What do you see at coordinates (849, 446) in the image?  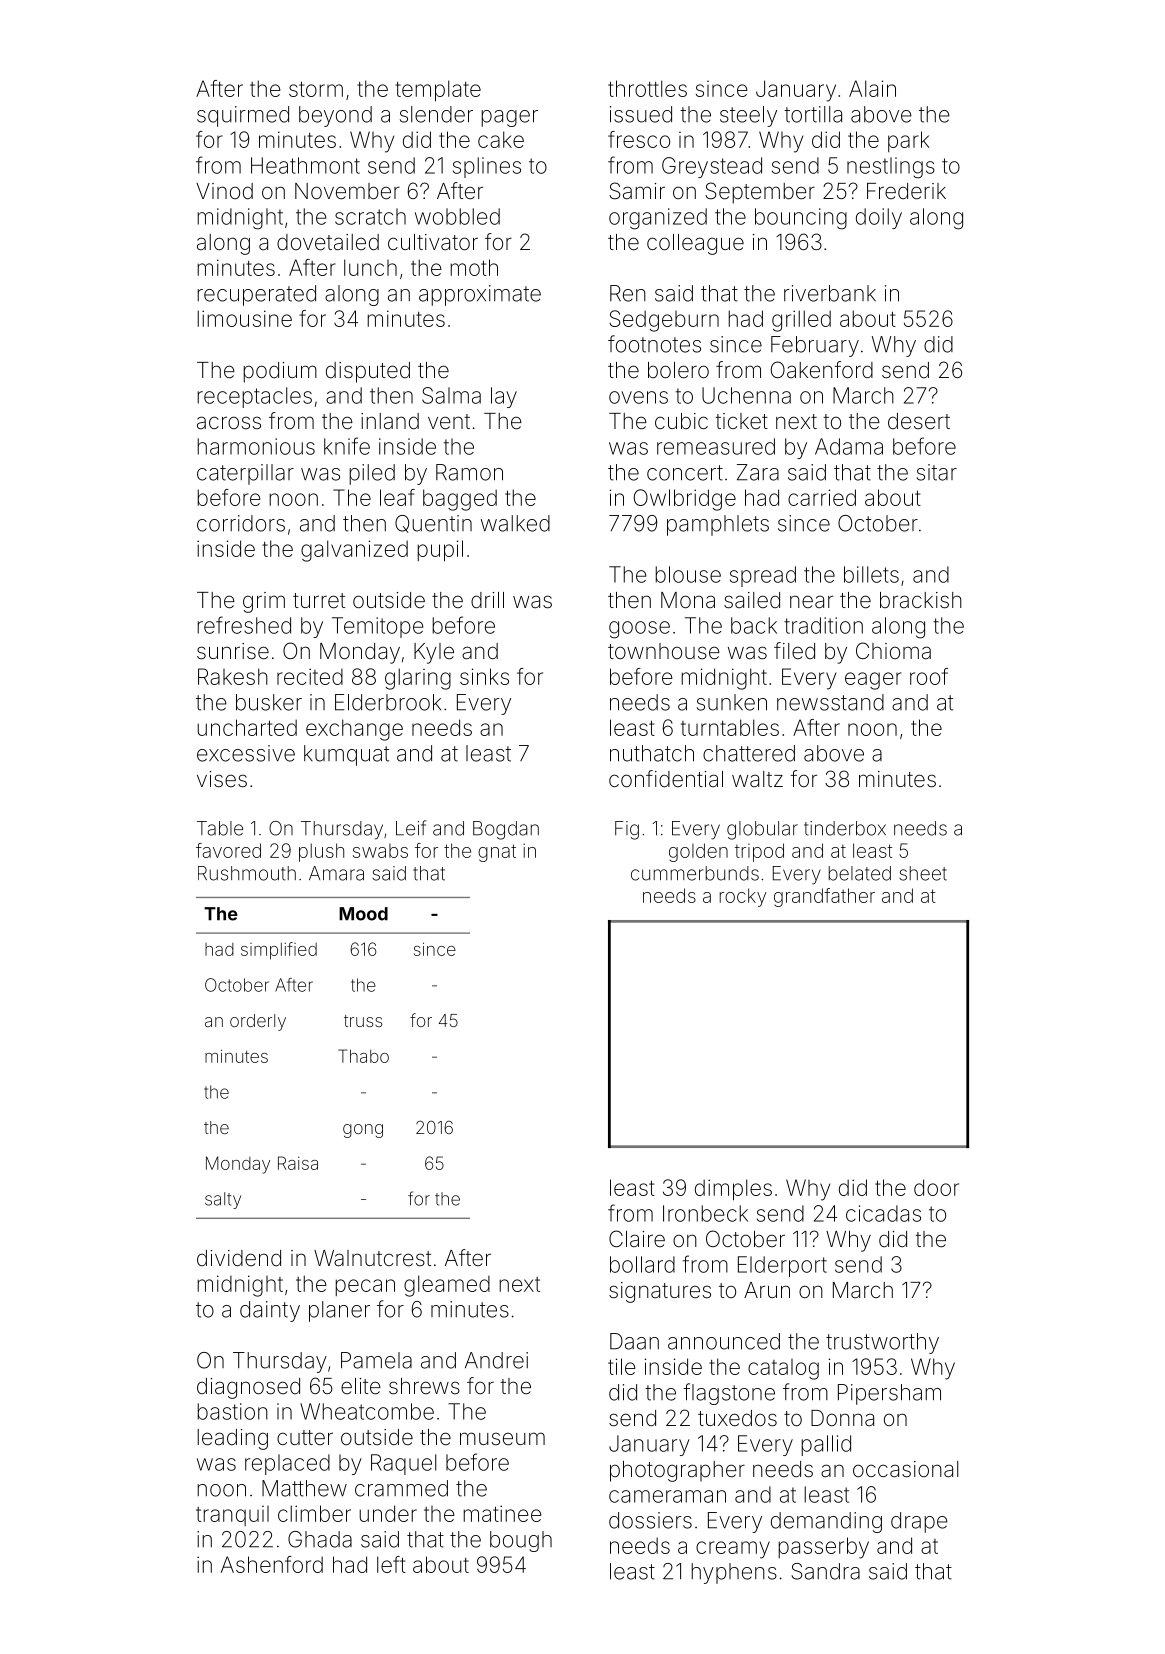 I see `Adama` at bounding box center [849, 446].
